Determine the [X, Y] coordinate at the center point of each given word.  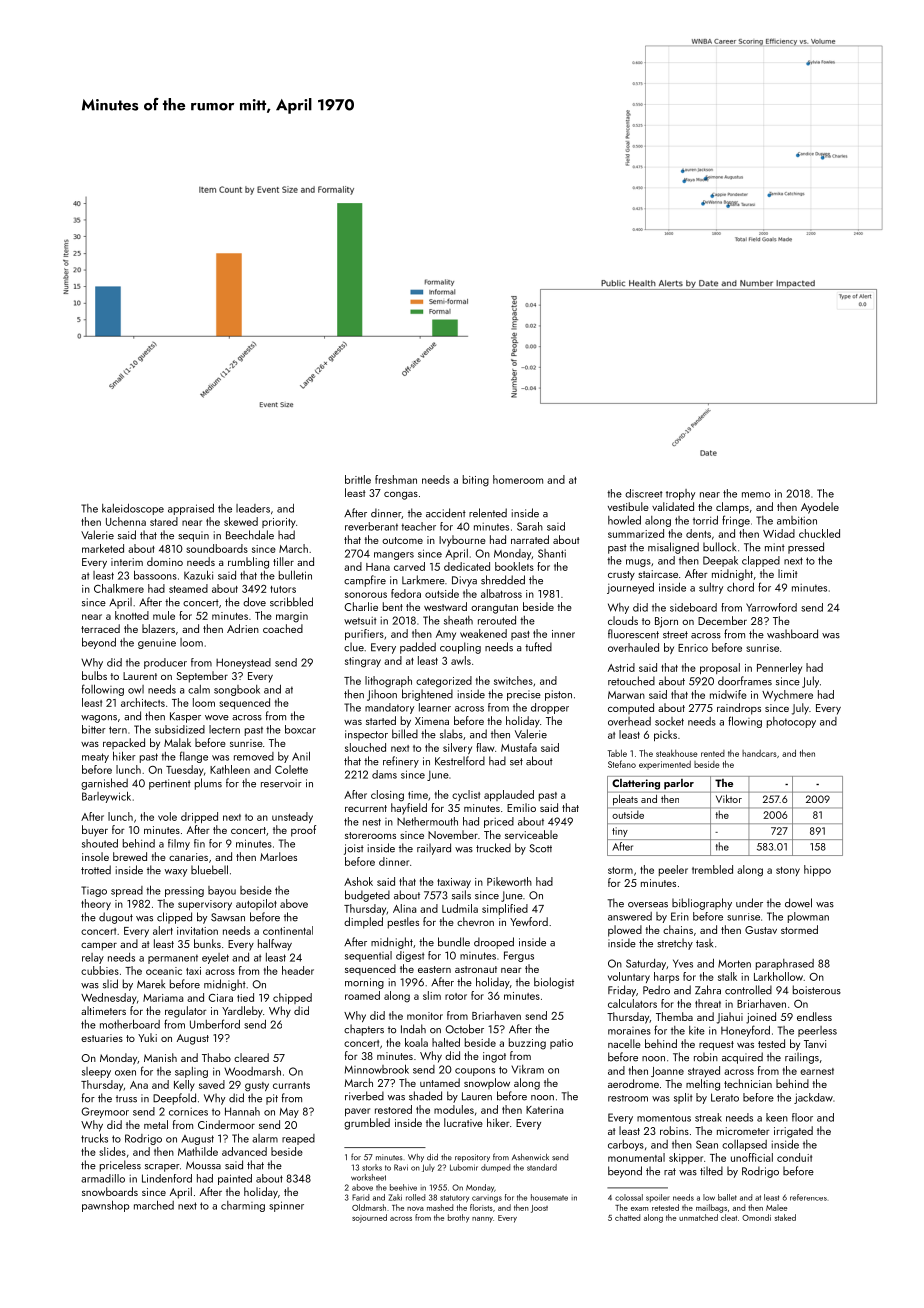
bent [393, 606]
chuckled [819, 533]
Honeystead [243, 663]
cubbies [100, 970]
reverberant [371, 526]
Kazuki [198, 575]
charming [243, 1206]
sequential [368, 956]
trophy [680, 494]
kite [697, 1030]
